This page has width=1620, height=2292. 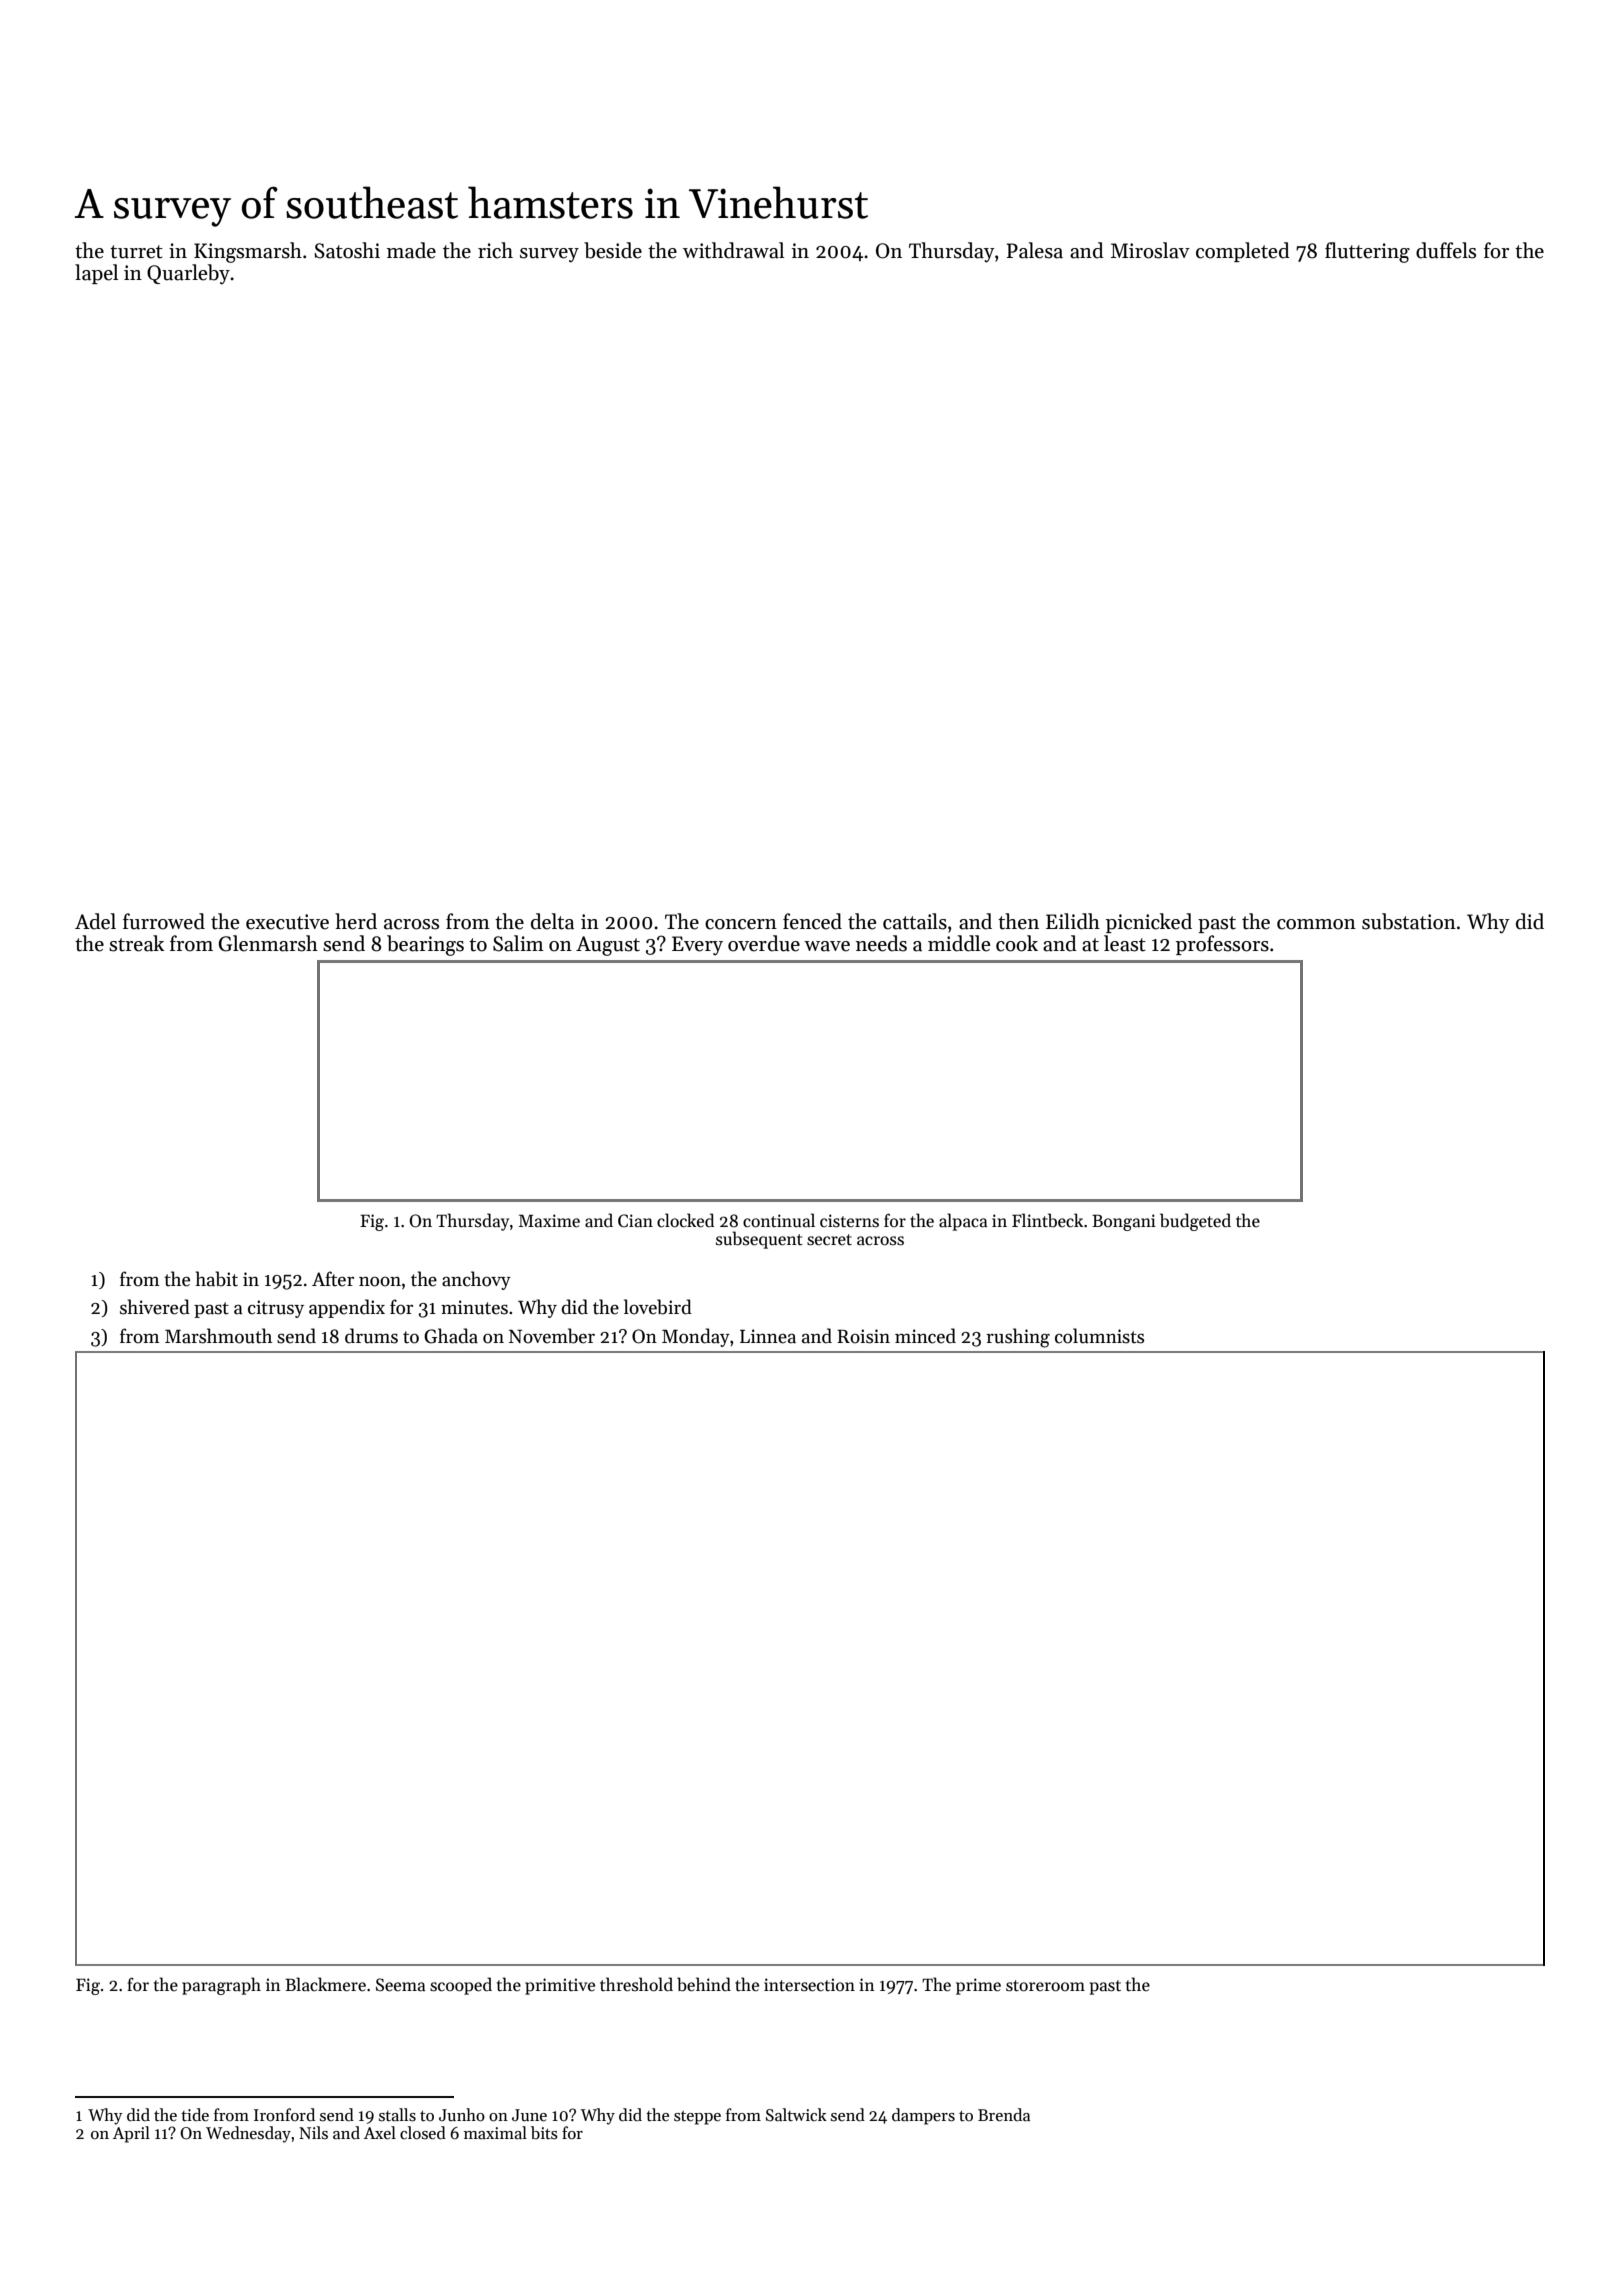 I want to click on turret, so click(x=136, y=252).
